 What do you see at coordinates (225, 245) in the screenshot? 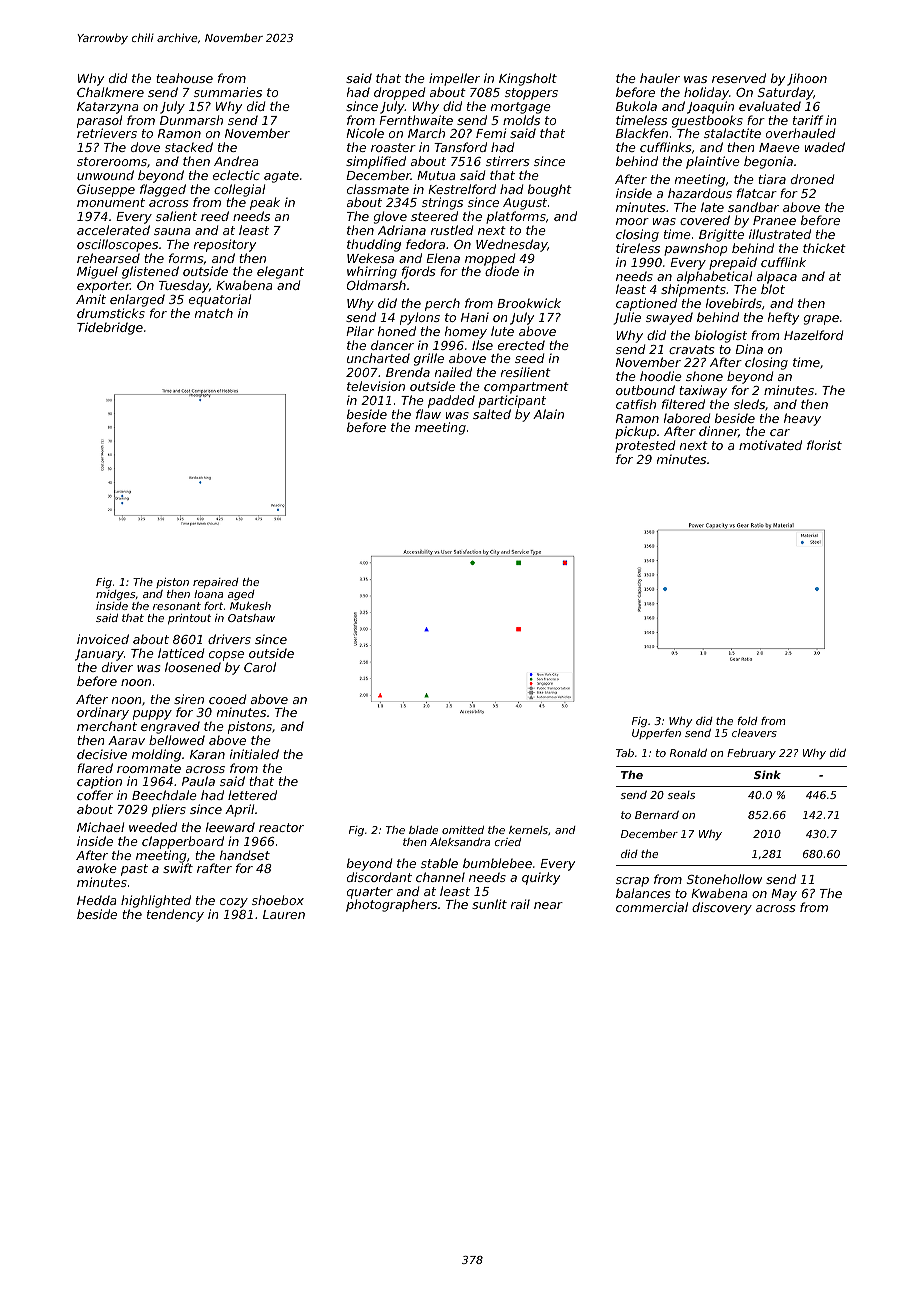
I see `repository` at bounding box center [225, 245].
